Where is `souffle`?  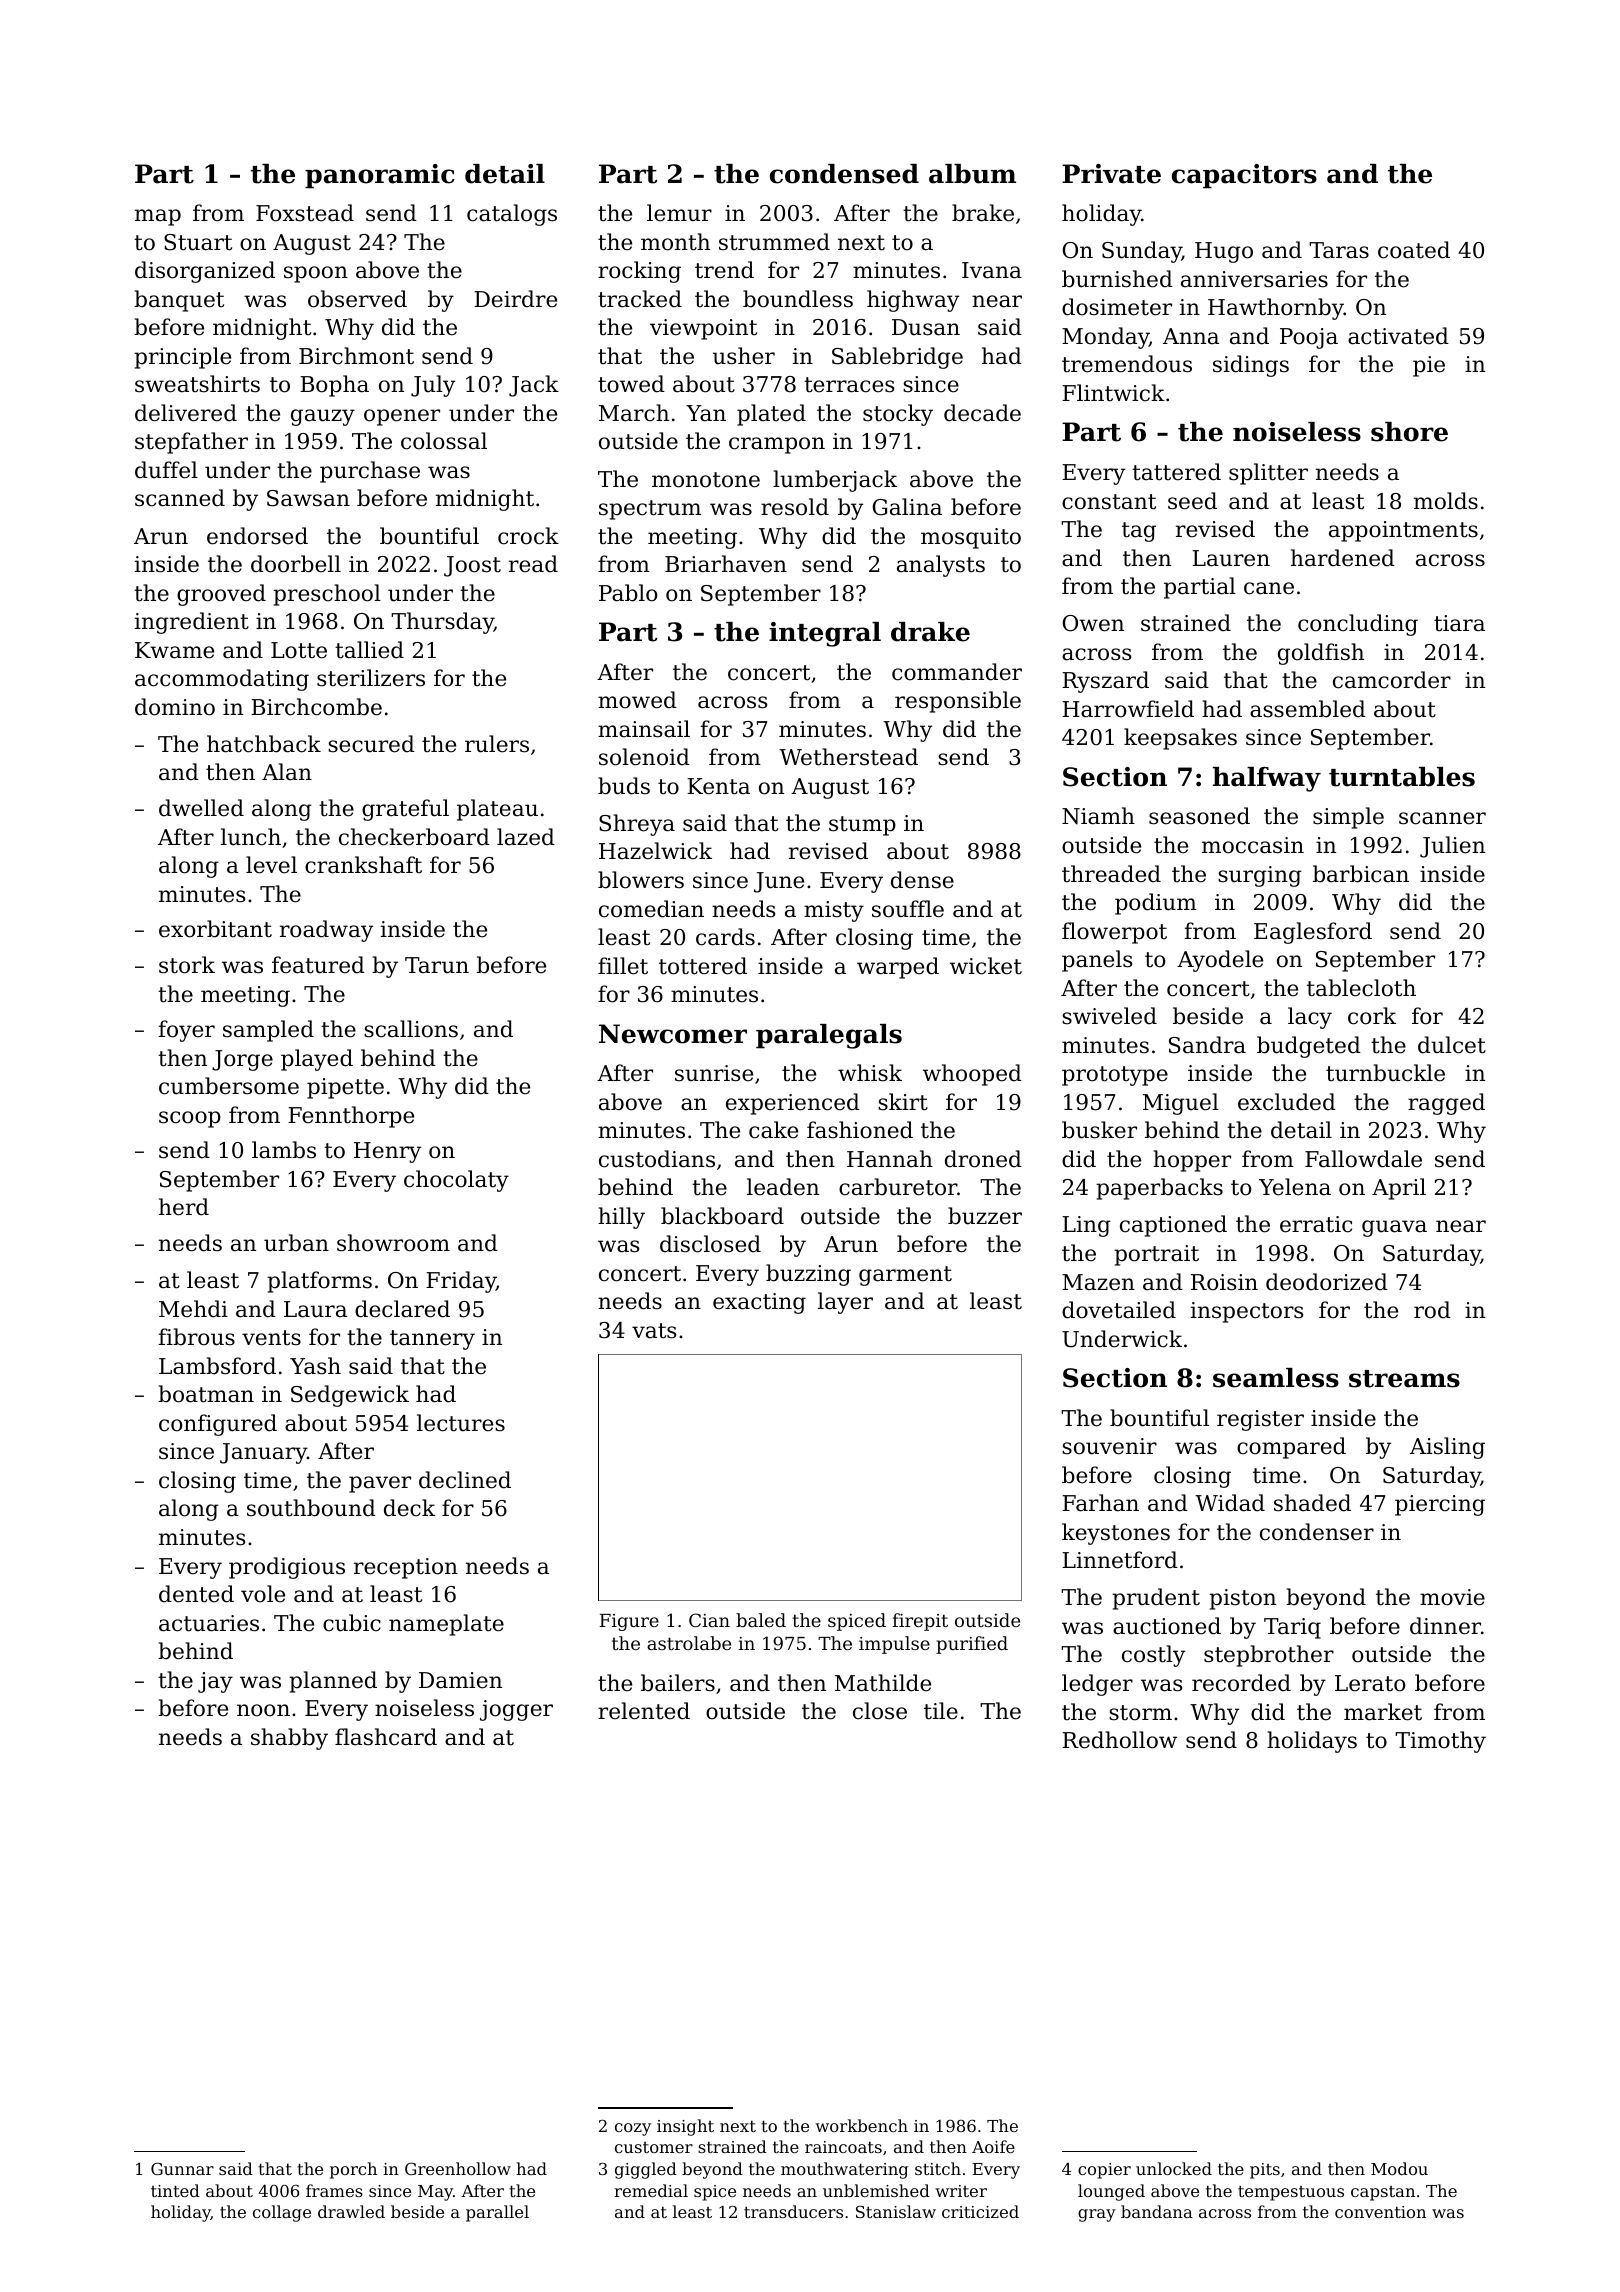
souffle is located at coordinates (908, 909).
